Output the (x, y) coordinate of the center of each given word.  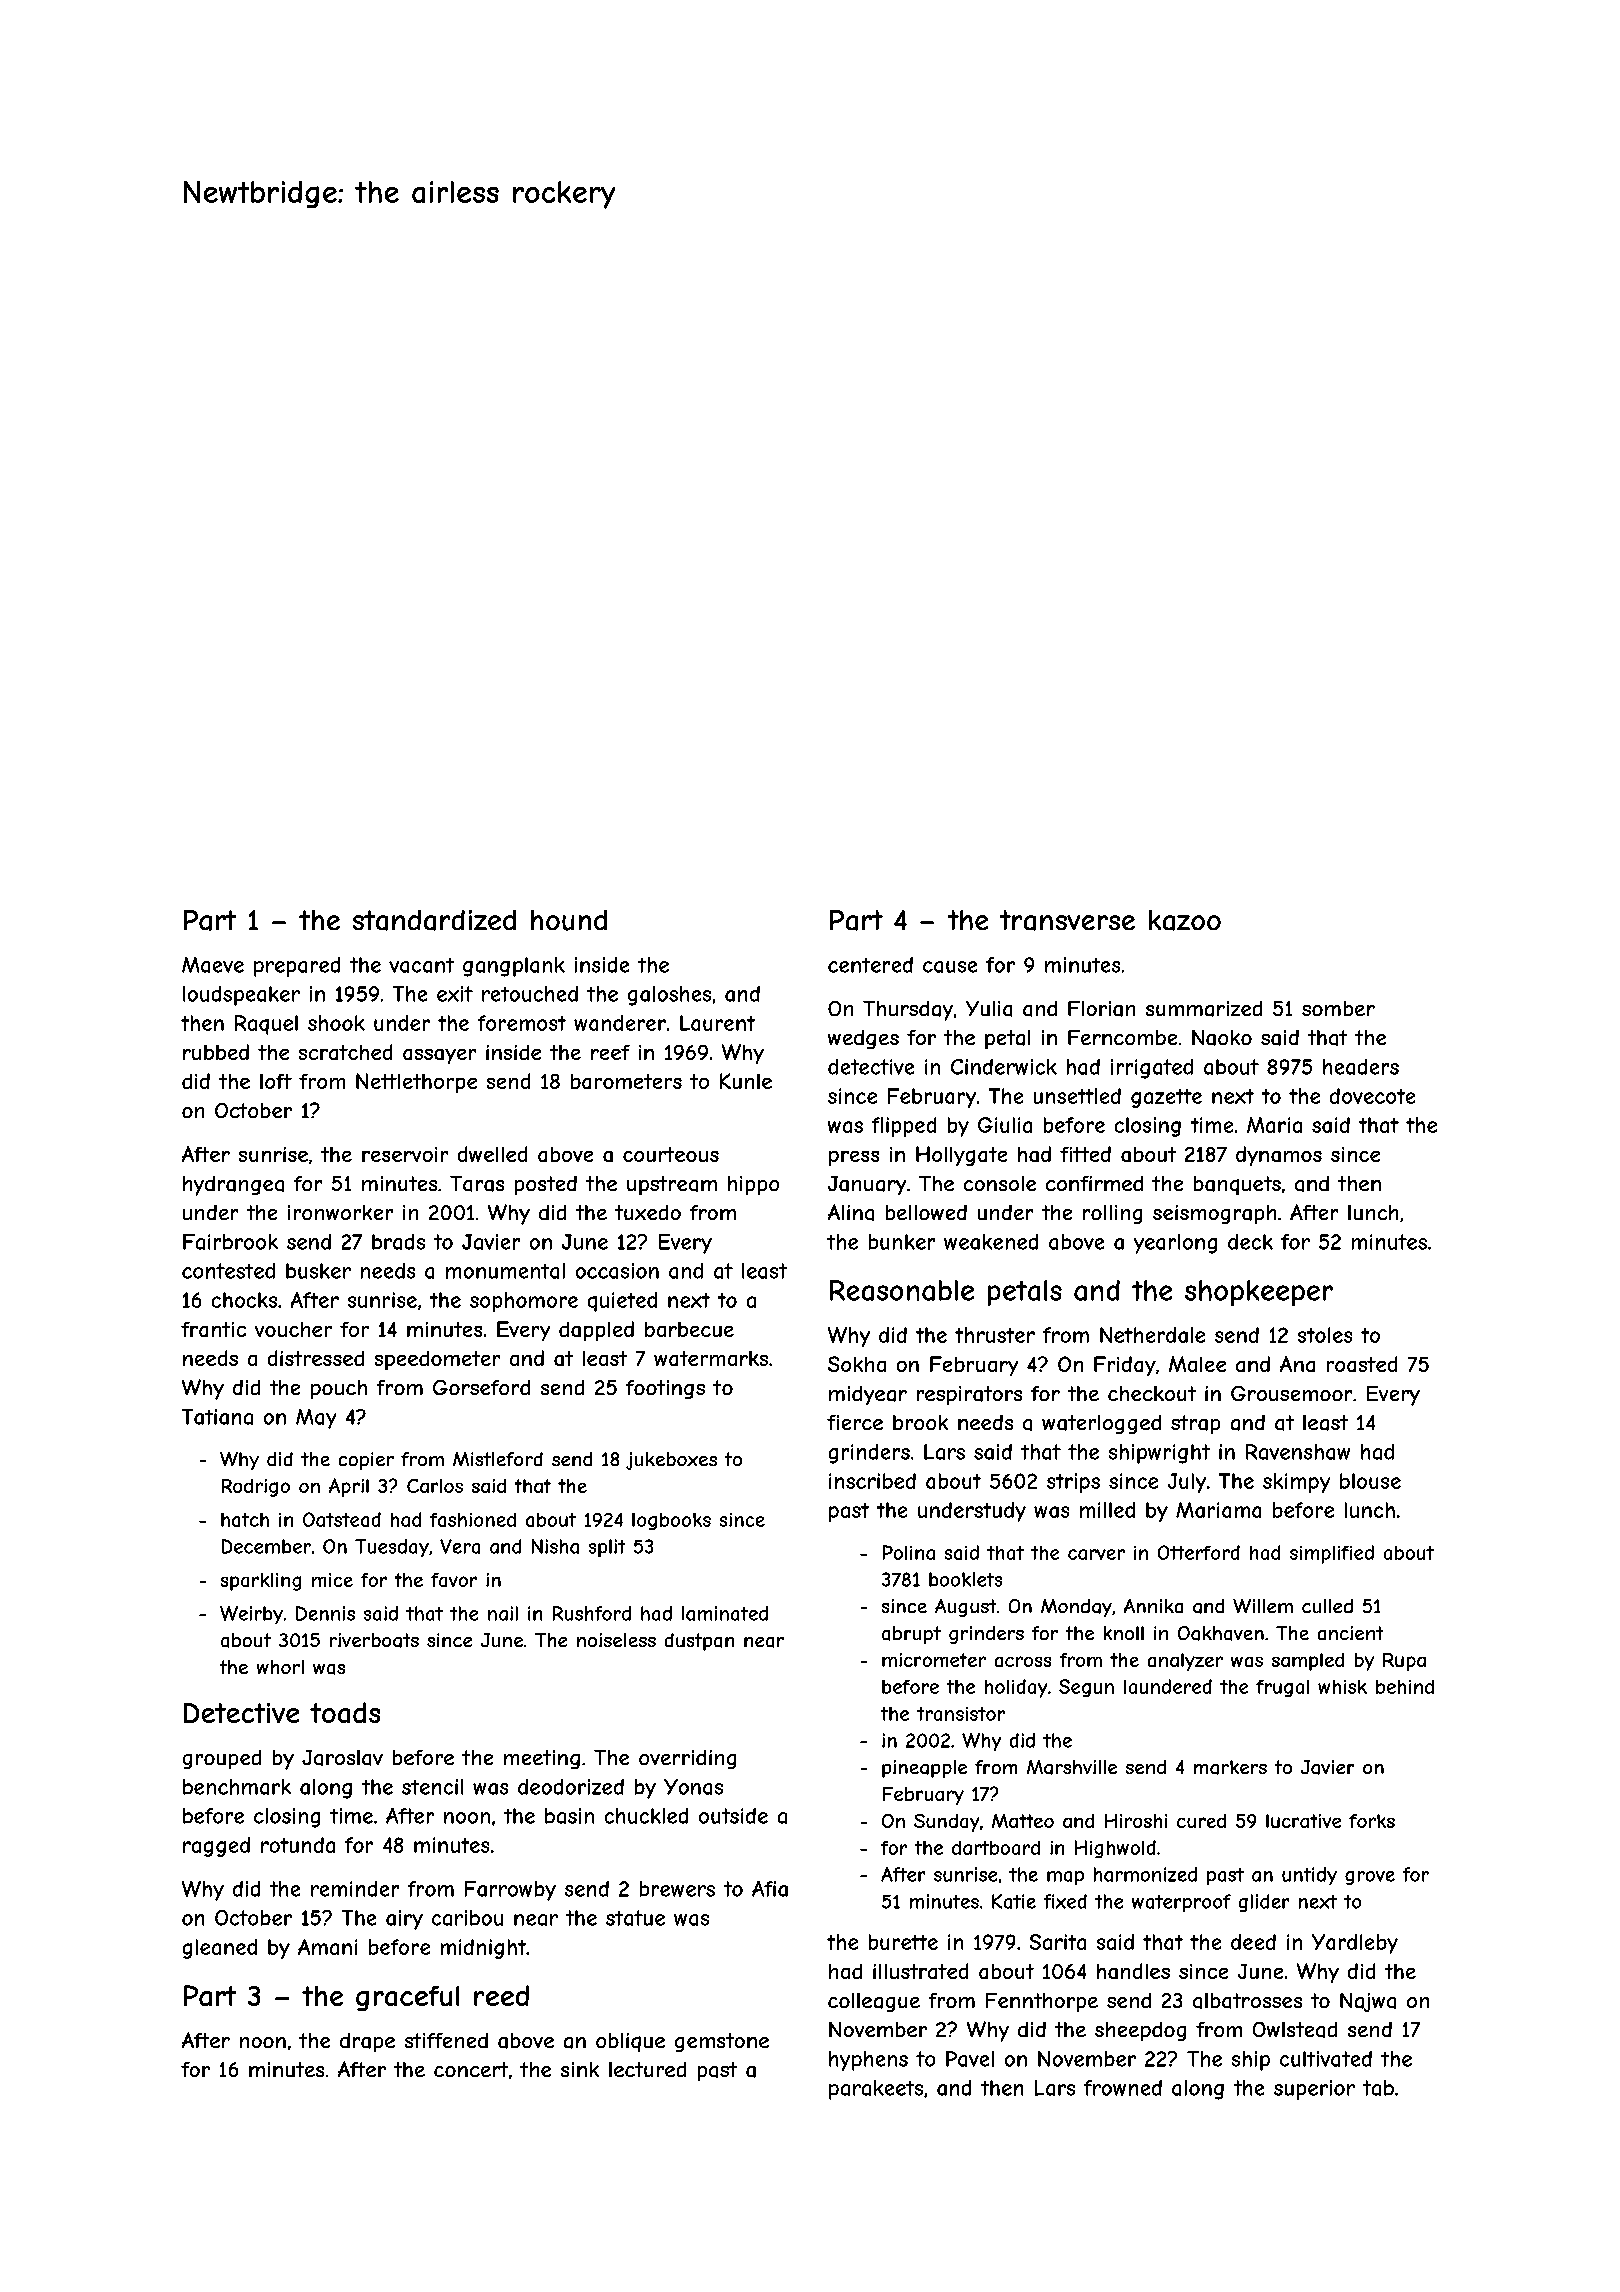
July (1187, 1483)
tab (1378, 2088)
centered (870, 965)
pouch (339, 1389)
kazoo (1185, 920)
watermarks (711, 1358)
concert (471, 2069)
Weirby (251, 1615)
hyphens (868, 2061)
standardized (434, 920)
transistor (961, 1714)
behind (1405, 1687)
